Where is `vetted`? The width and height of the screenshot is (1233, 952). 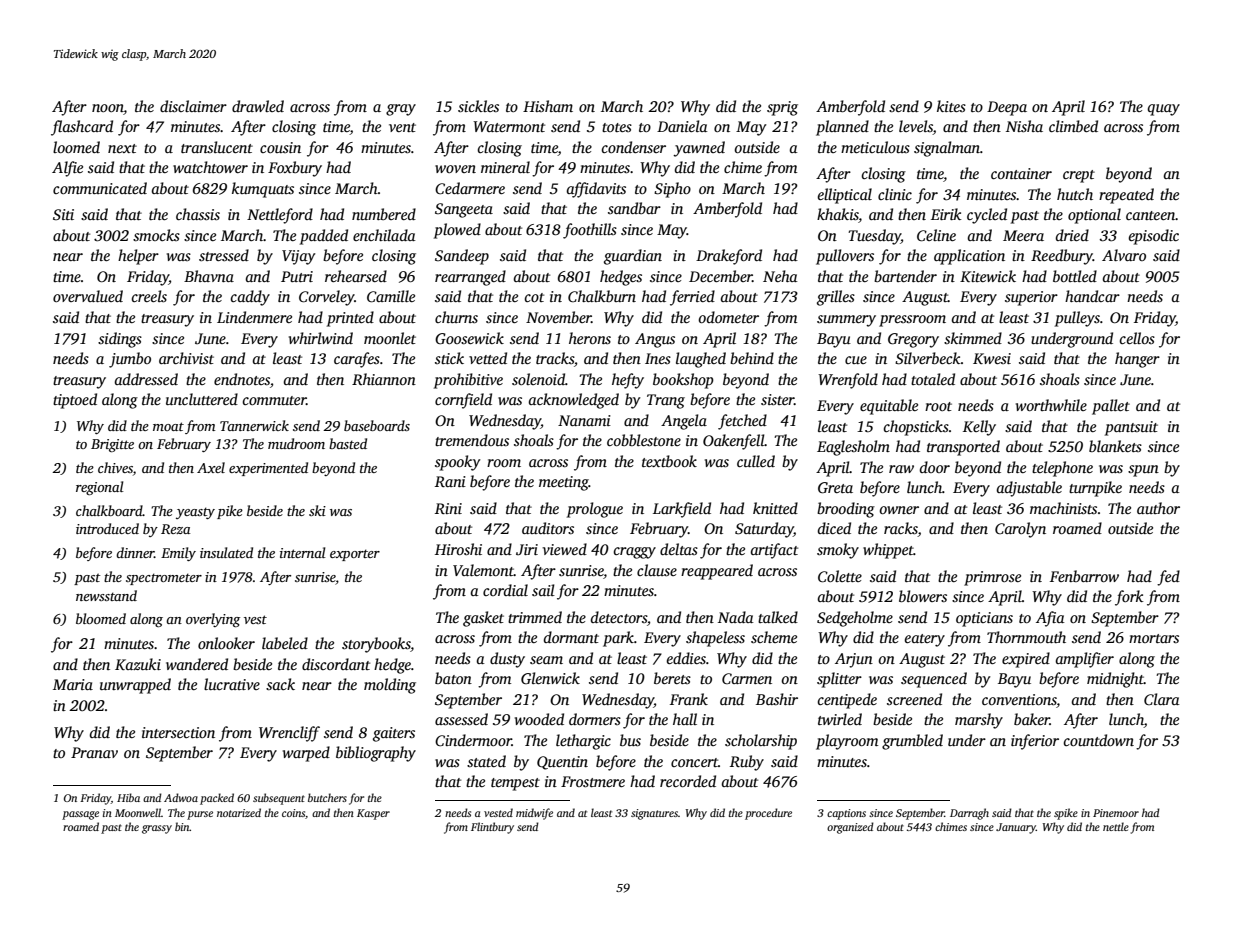
vetted is located at coordinates (488, 358).
